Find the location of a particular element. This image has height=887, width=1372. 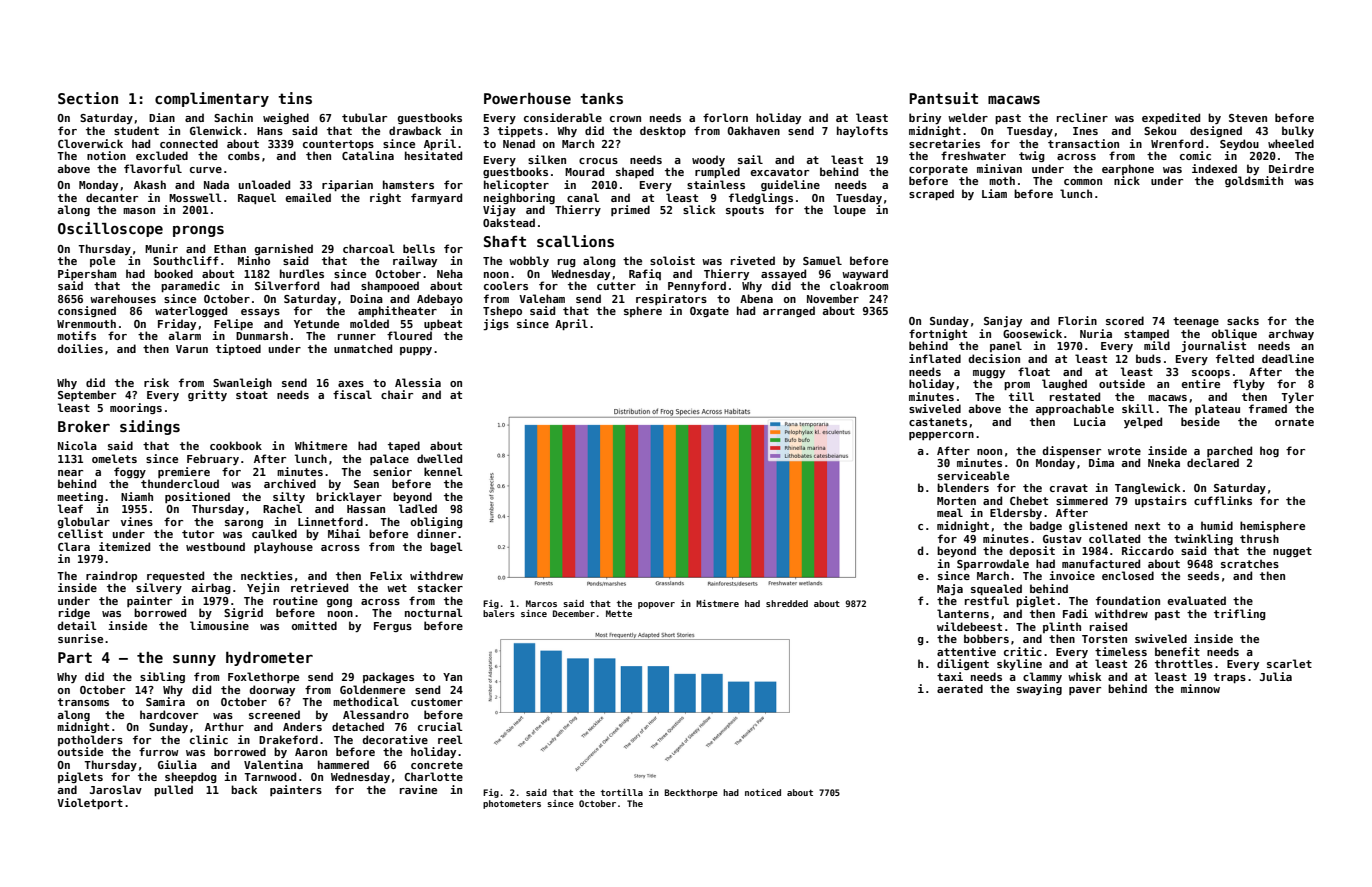

approachable is located at coordinates (1075, 409).
